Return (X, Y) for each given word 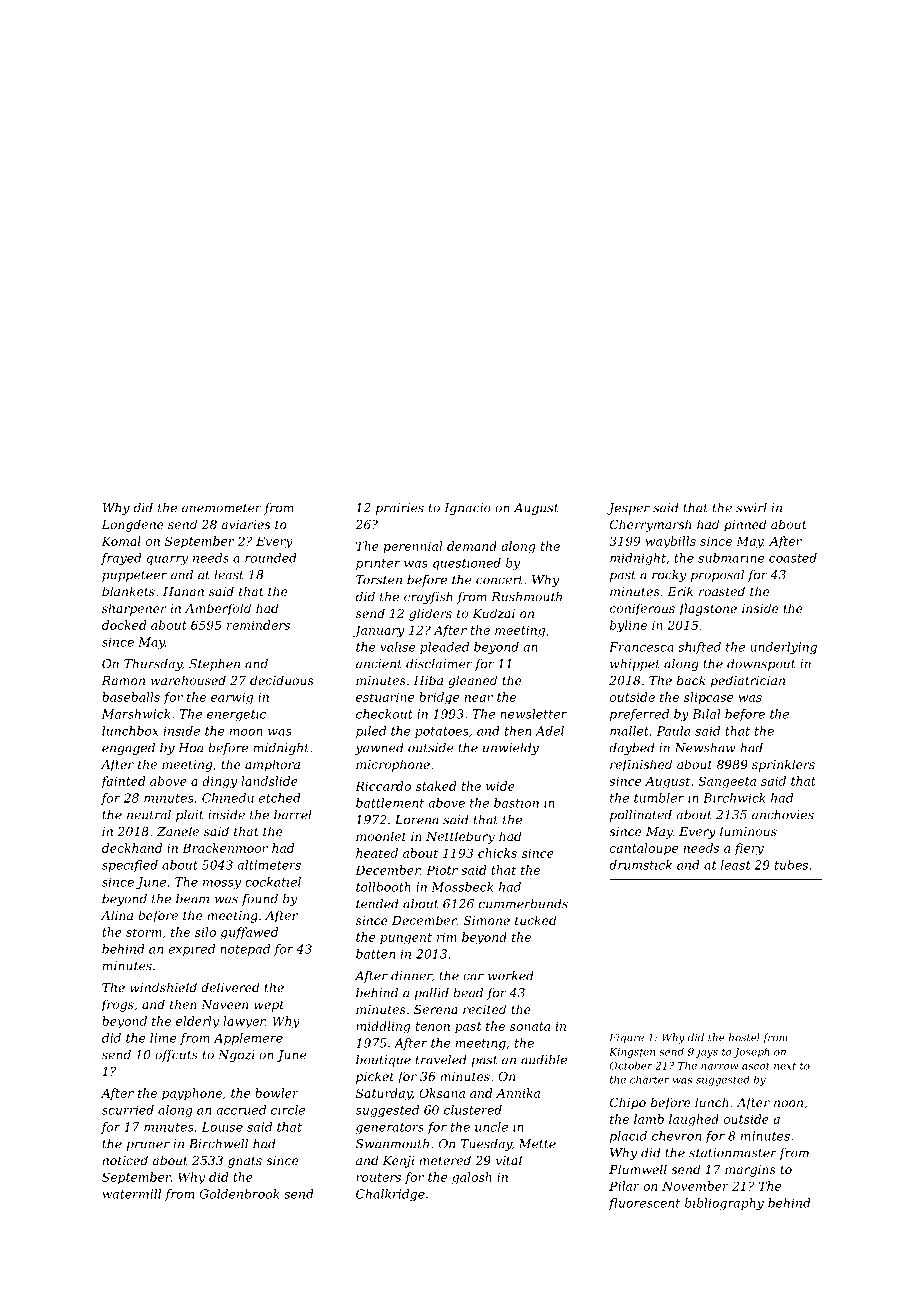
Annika (518, 1093)
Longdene (133, 525)
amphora (272, 765)
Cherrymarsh (650, 525)
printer (378, 564)
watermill (131, 1194)
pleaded (444, 648)
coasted (793, 558)
